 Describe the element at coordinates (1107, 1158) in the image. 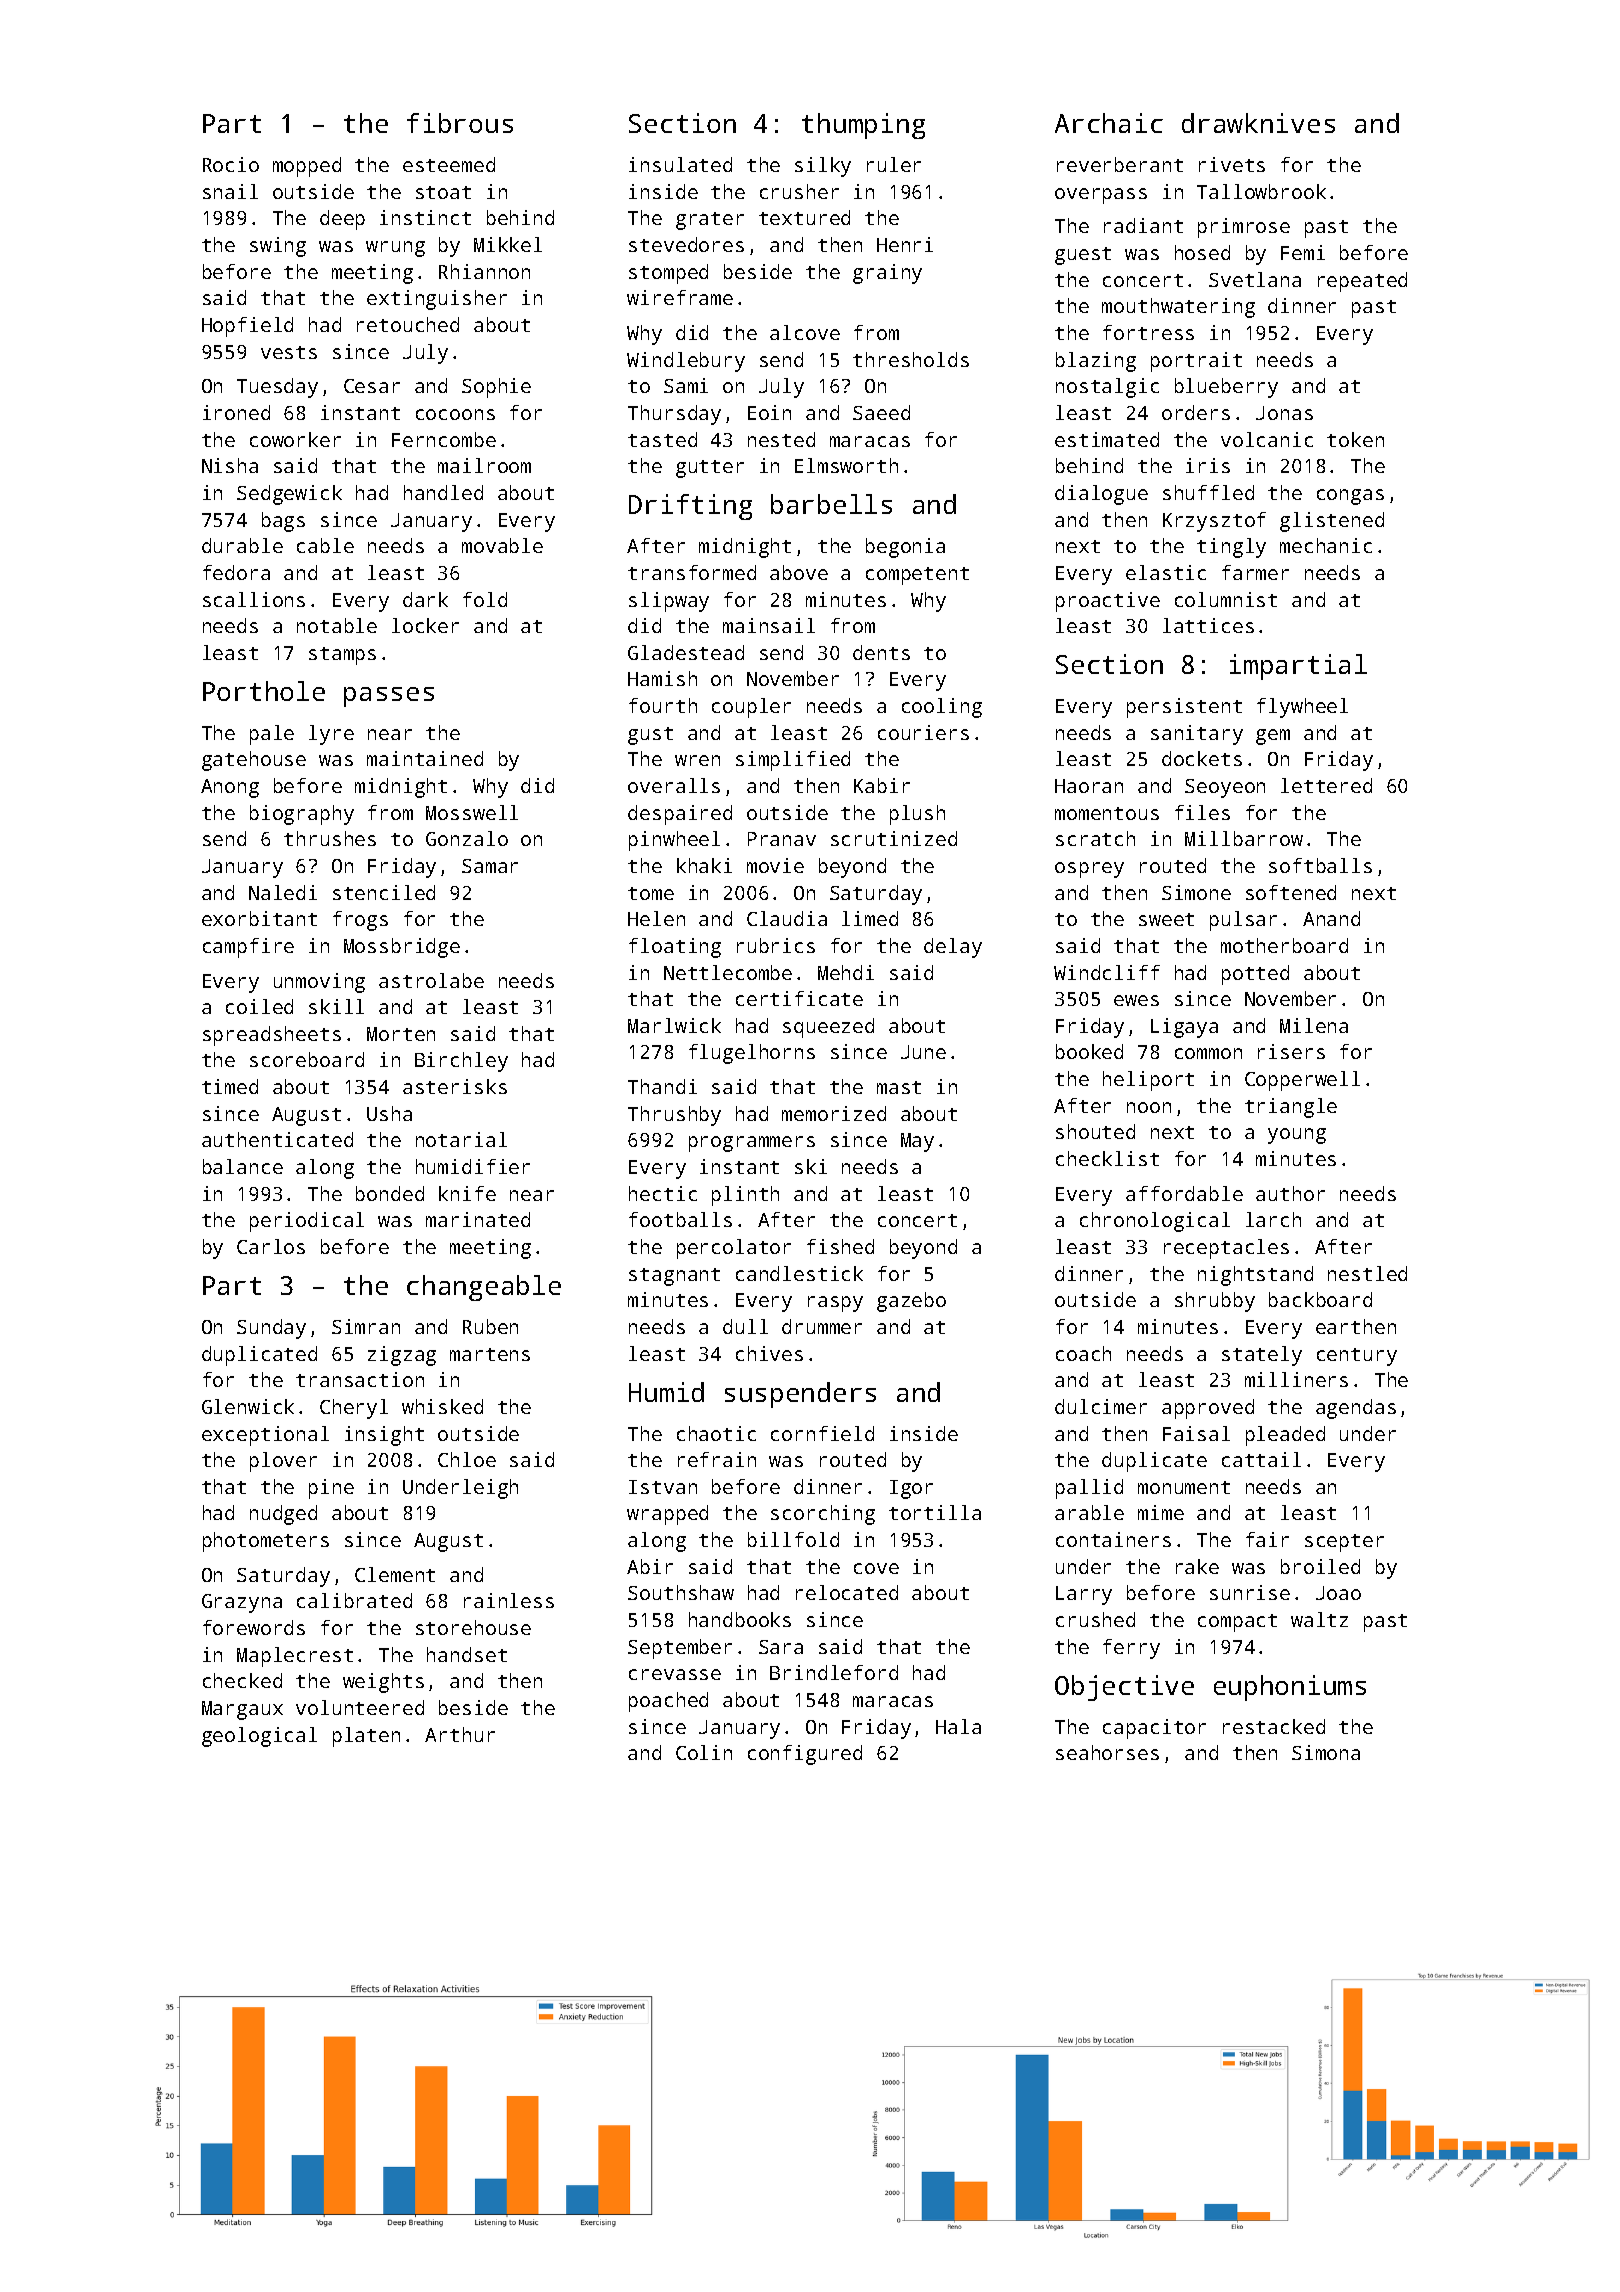

I see `checklist` at that location.
